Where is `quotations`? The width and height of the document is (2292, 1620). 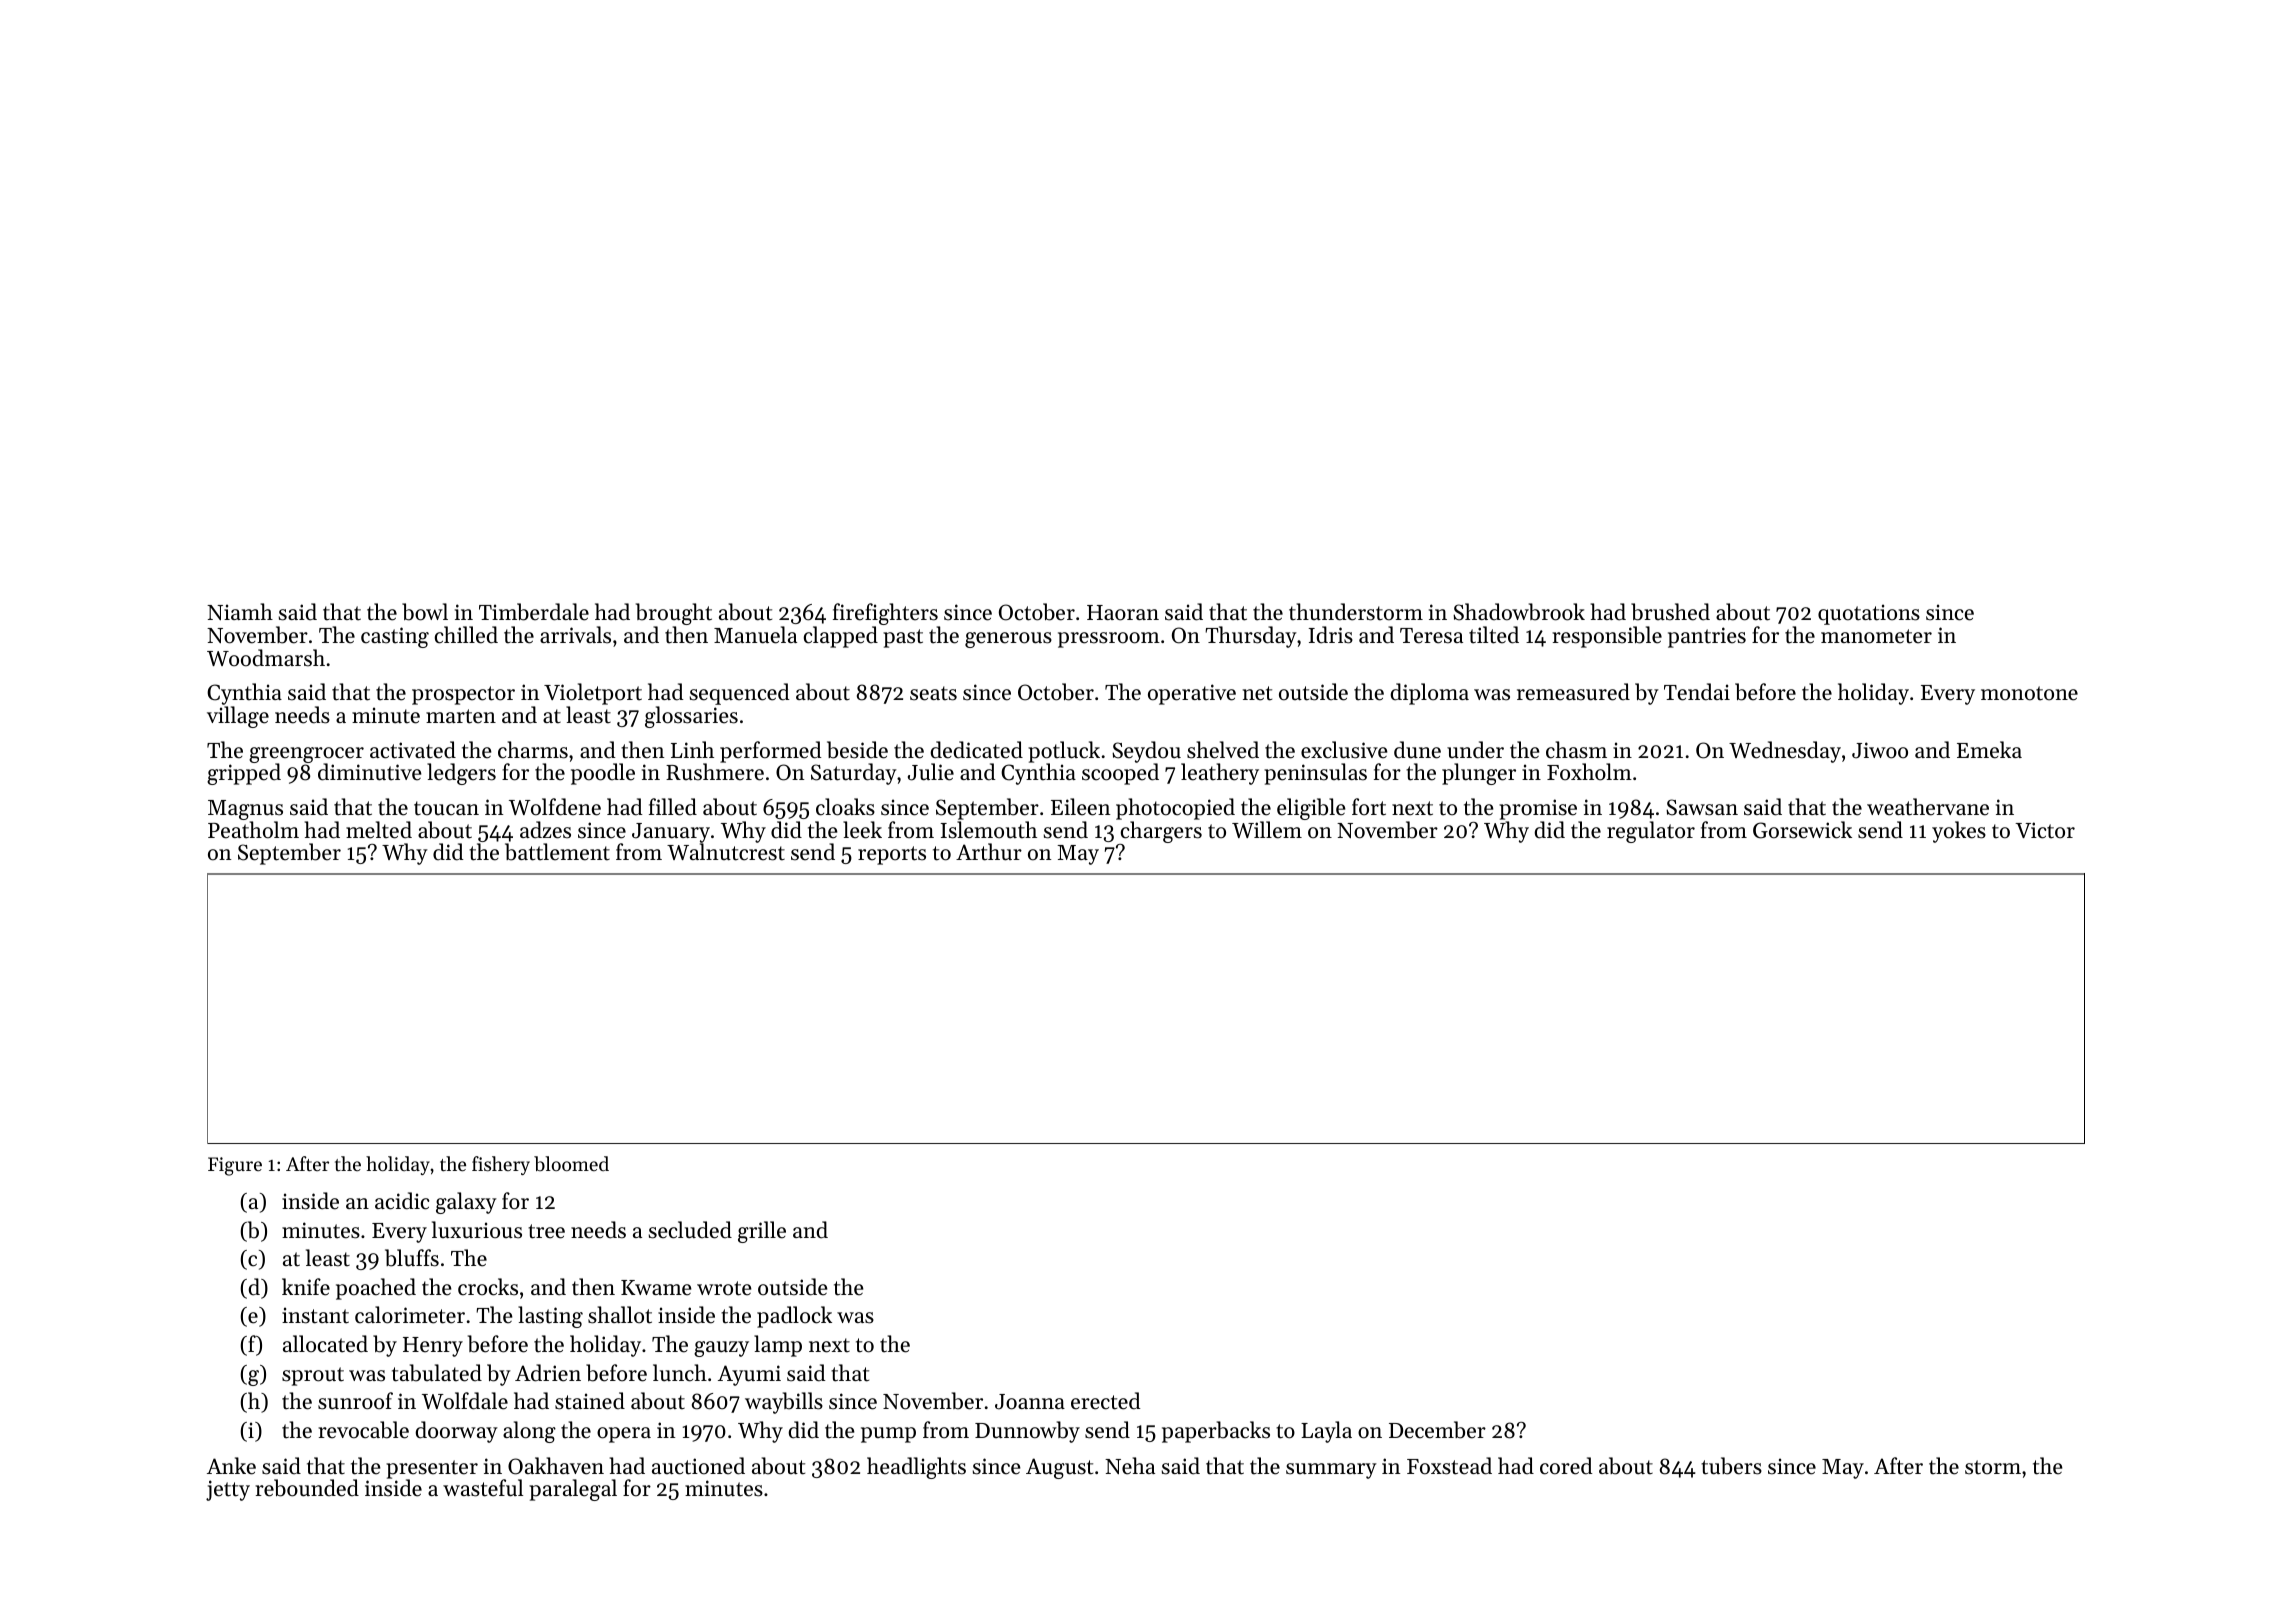
quotations is located at coordinates (1869, 614).
